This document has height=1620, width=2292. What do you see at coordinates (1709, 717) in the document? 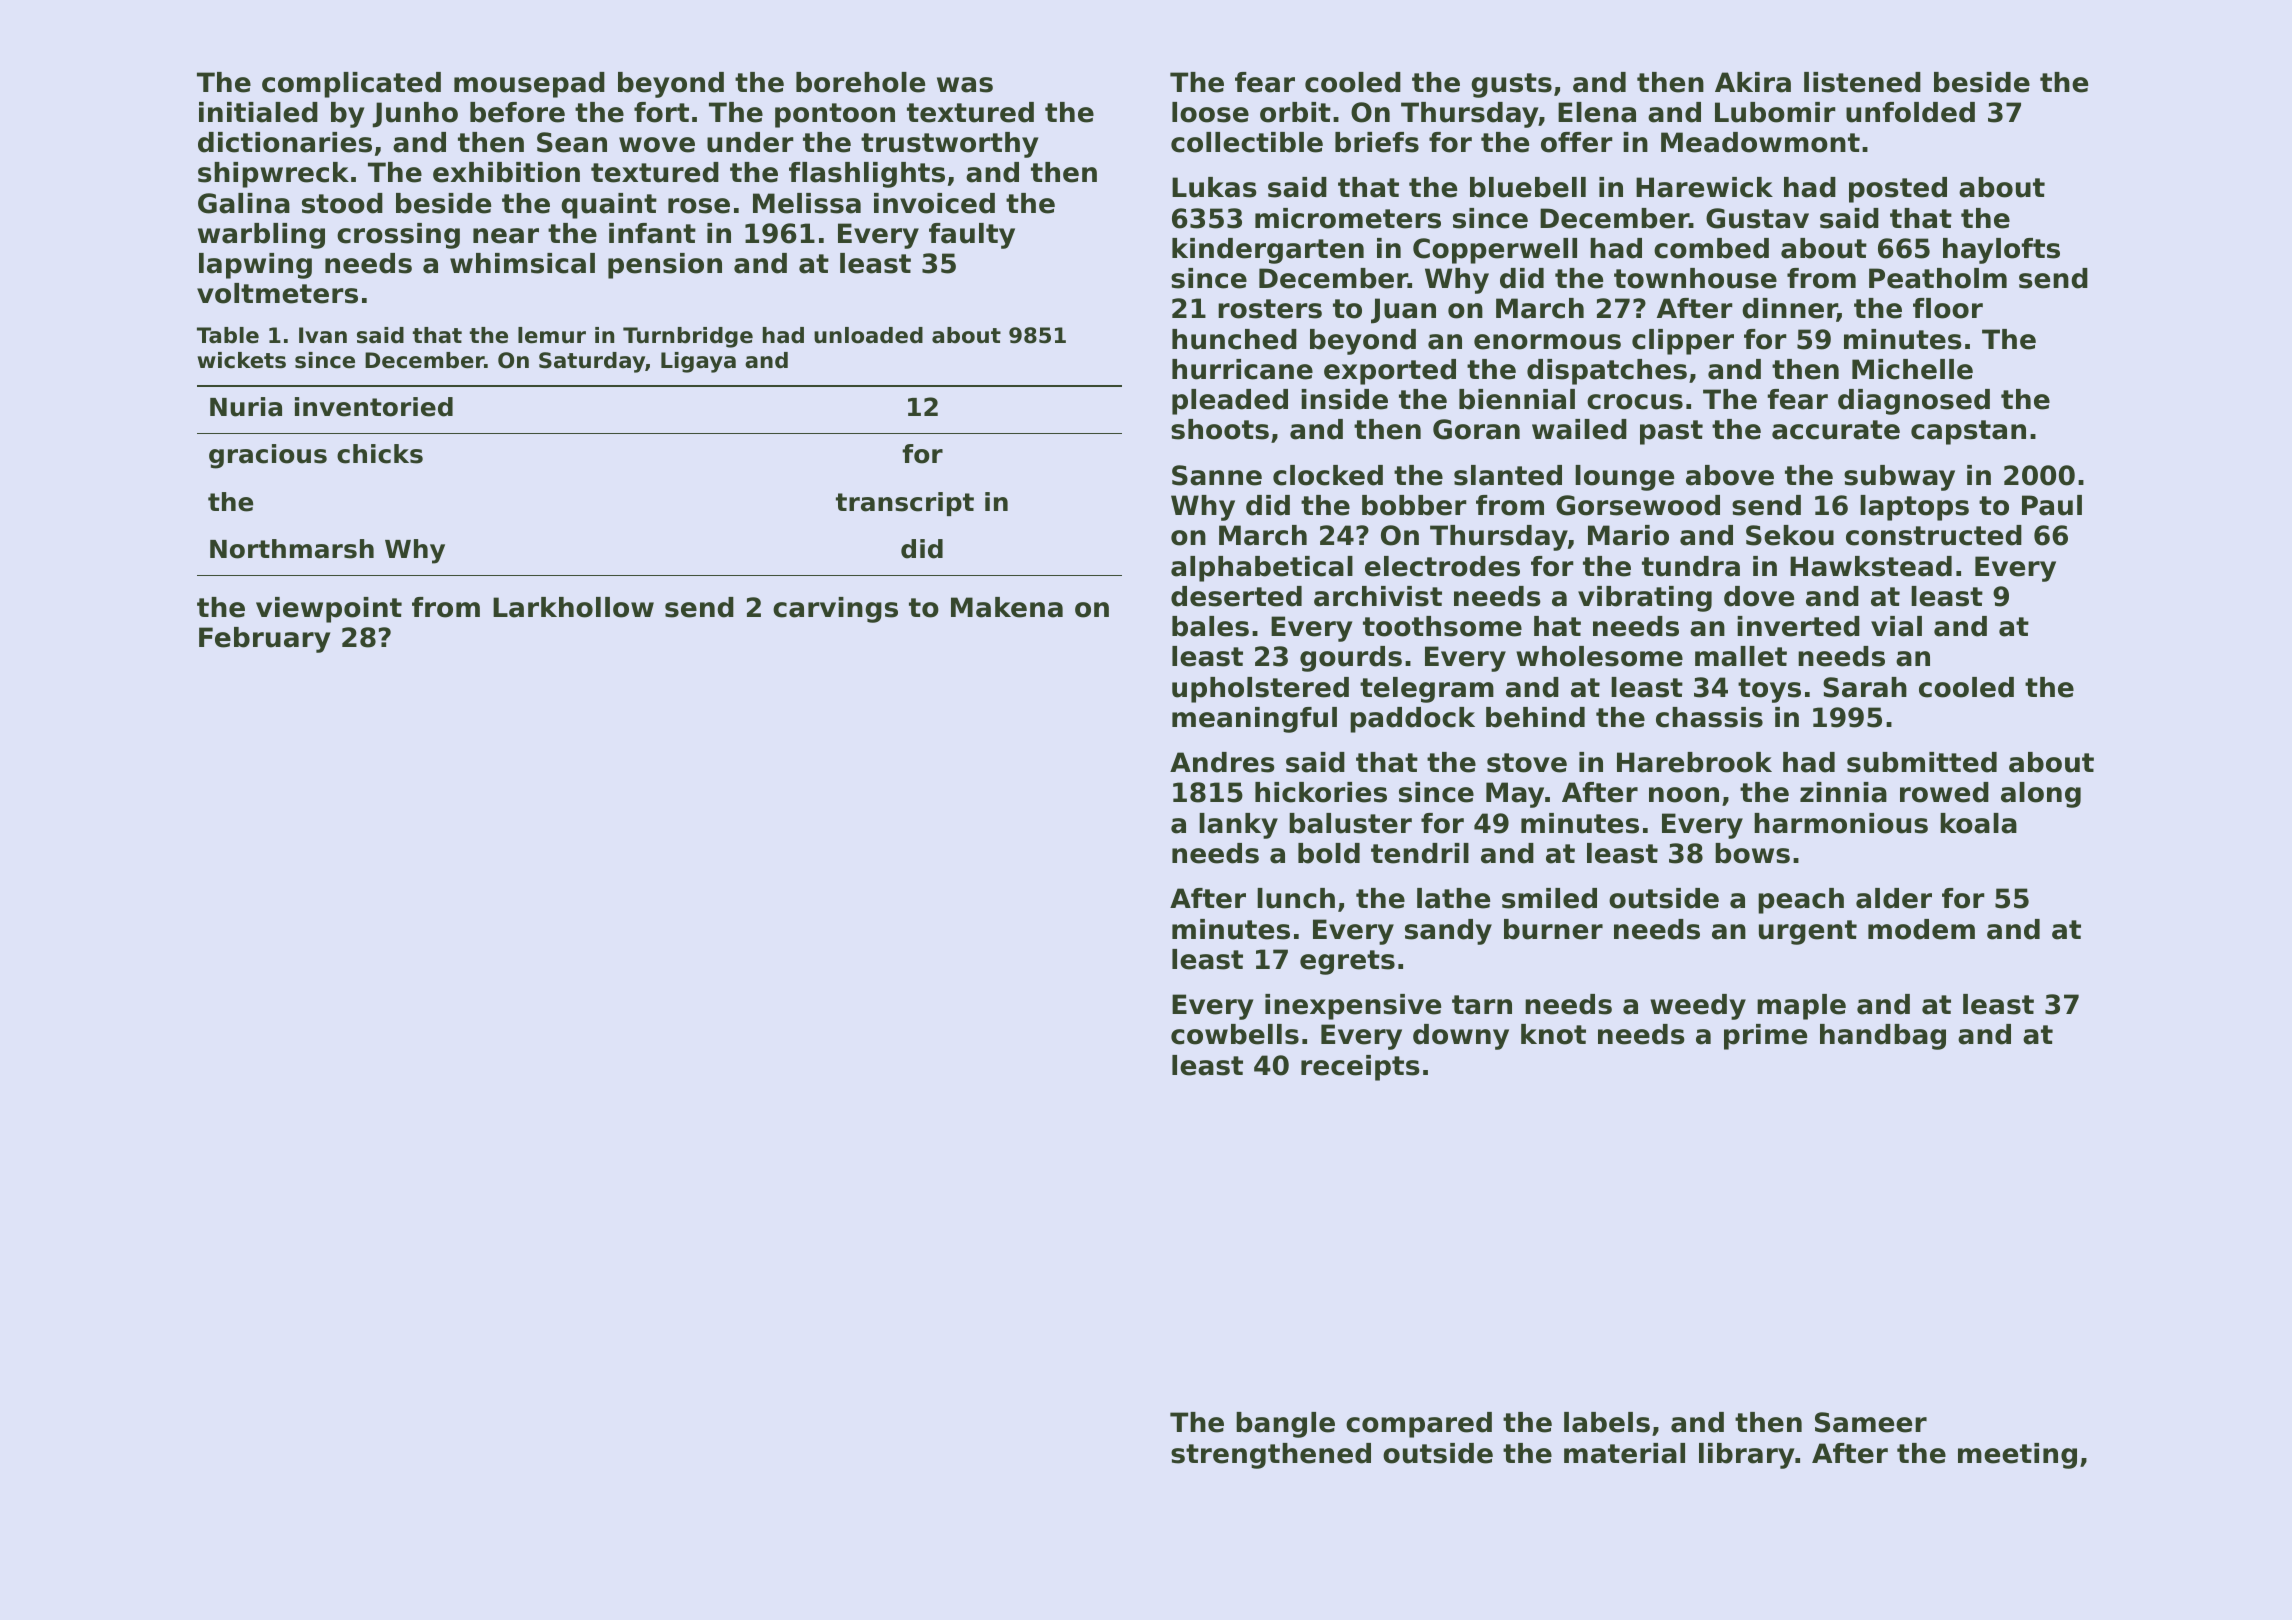
I see `chassis` at bounding box center [1709, 717].
